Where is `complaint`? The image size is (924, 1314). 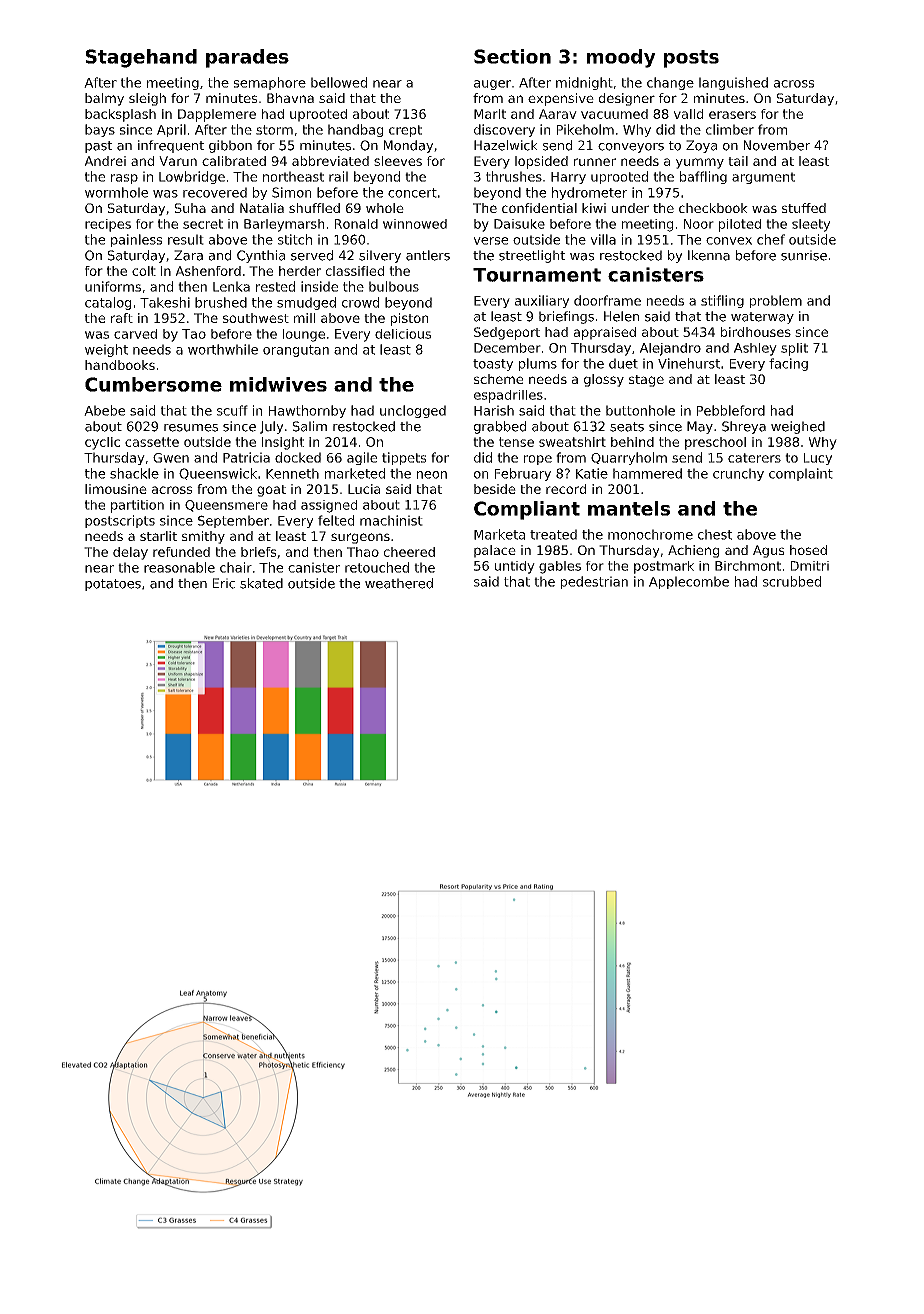
complaint is located at coordinates (801, 474).
